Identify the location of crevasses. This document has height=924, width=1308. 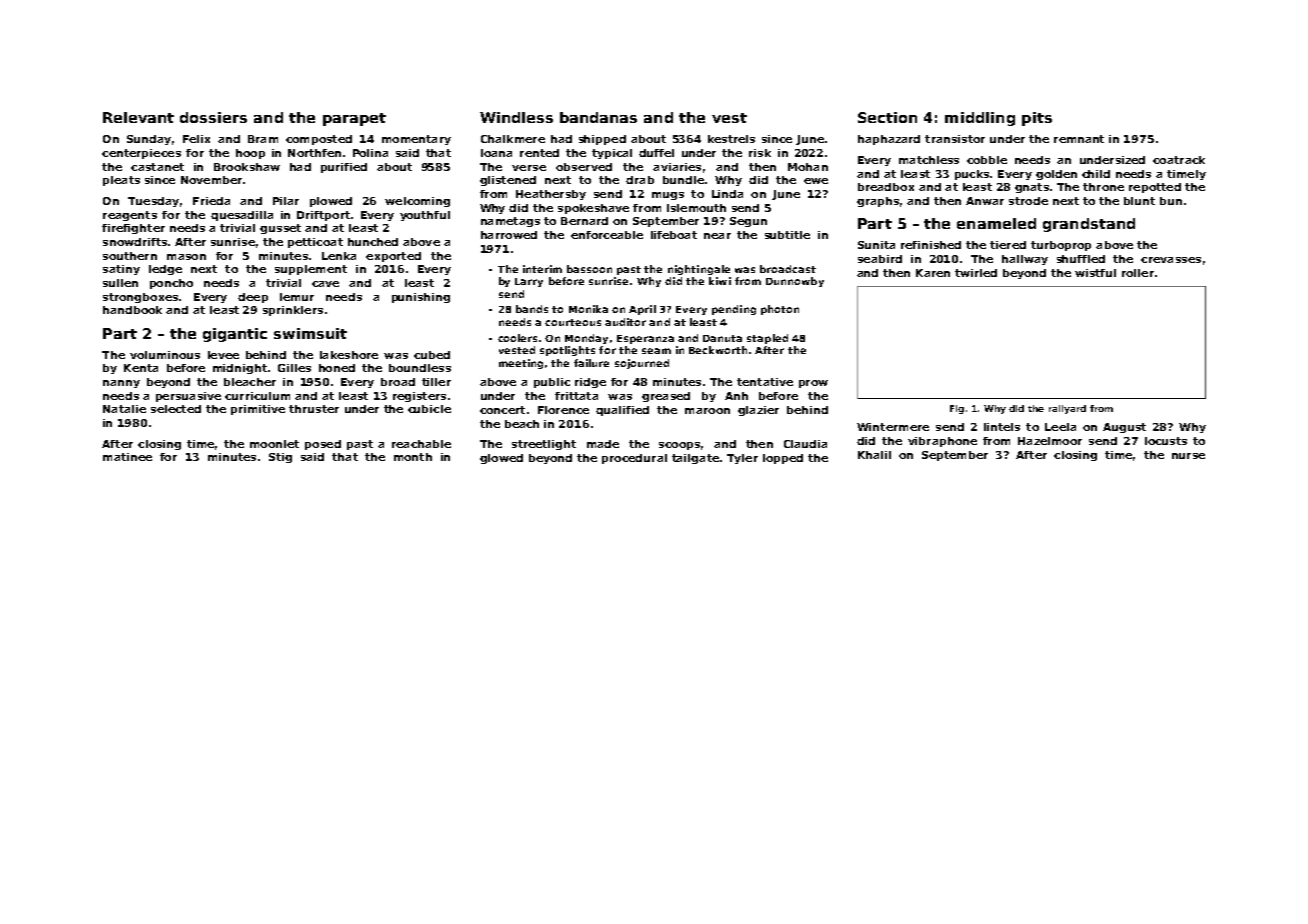
(1171, 260).
